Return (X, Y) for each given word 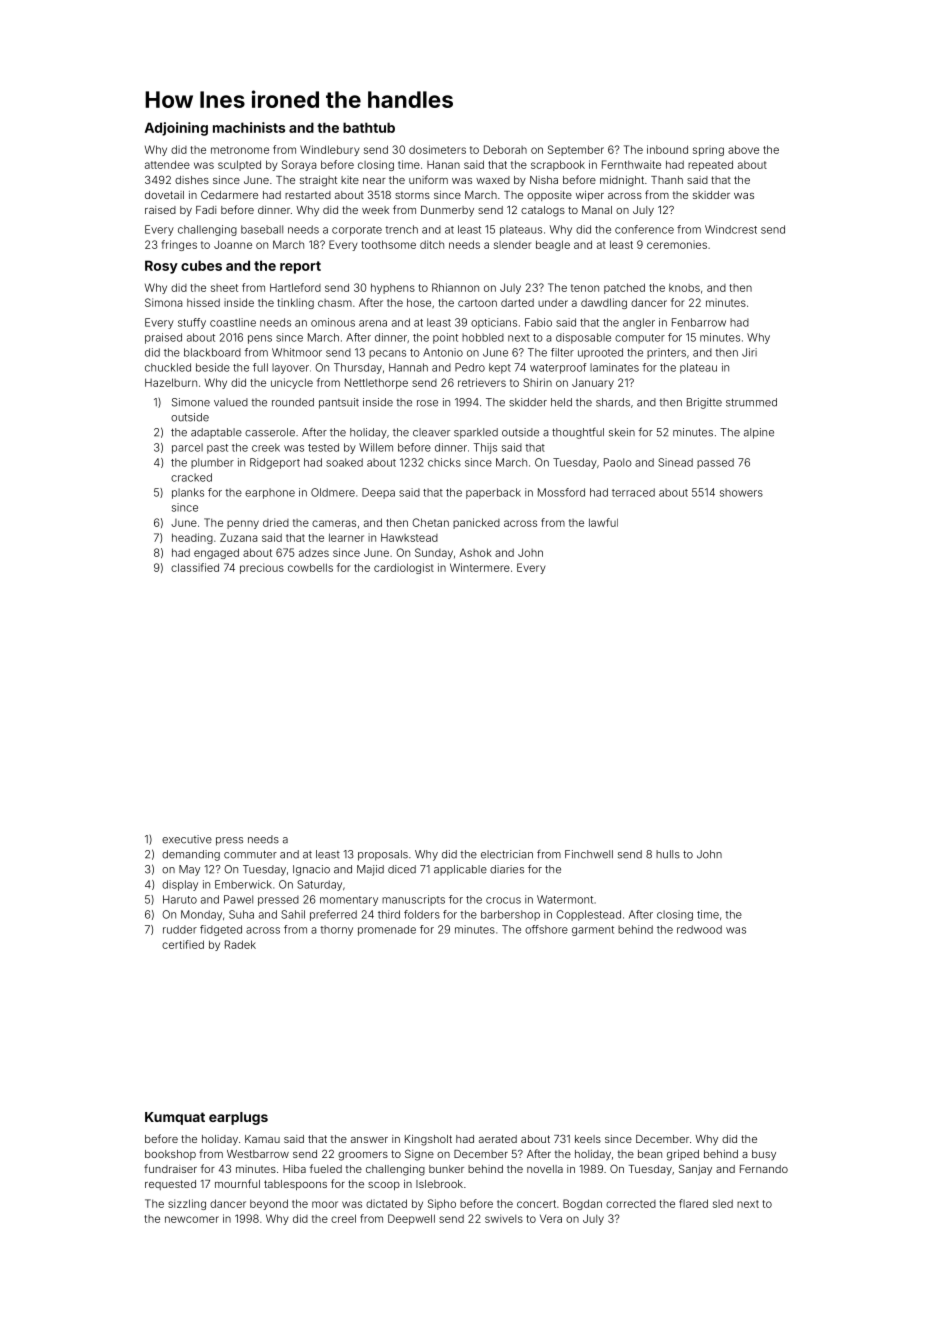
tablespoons (295, 1185)
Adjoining (176, 129)
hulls (668, 854)
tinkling (295, 303)
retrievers (482, 382)
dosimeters (437, 149)
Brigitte (704, 403)
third (389, 914)
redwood (699, 929)
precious (262, 568)
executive (187, 839)
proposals (383, 855)
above (743, 149)
